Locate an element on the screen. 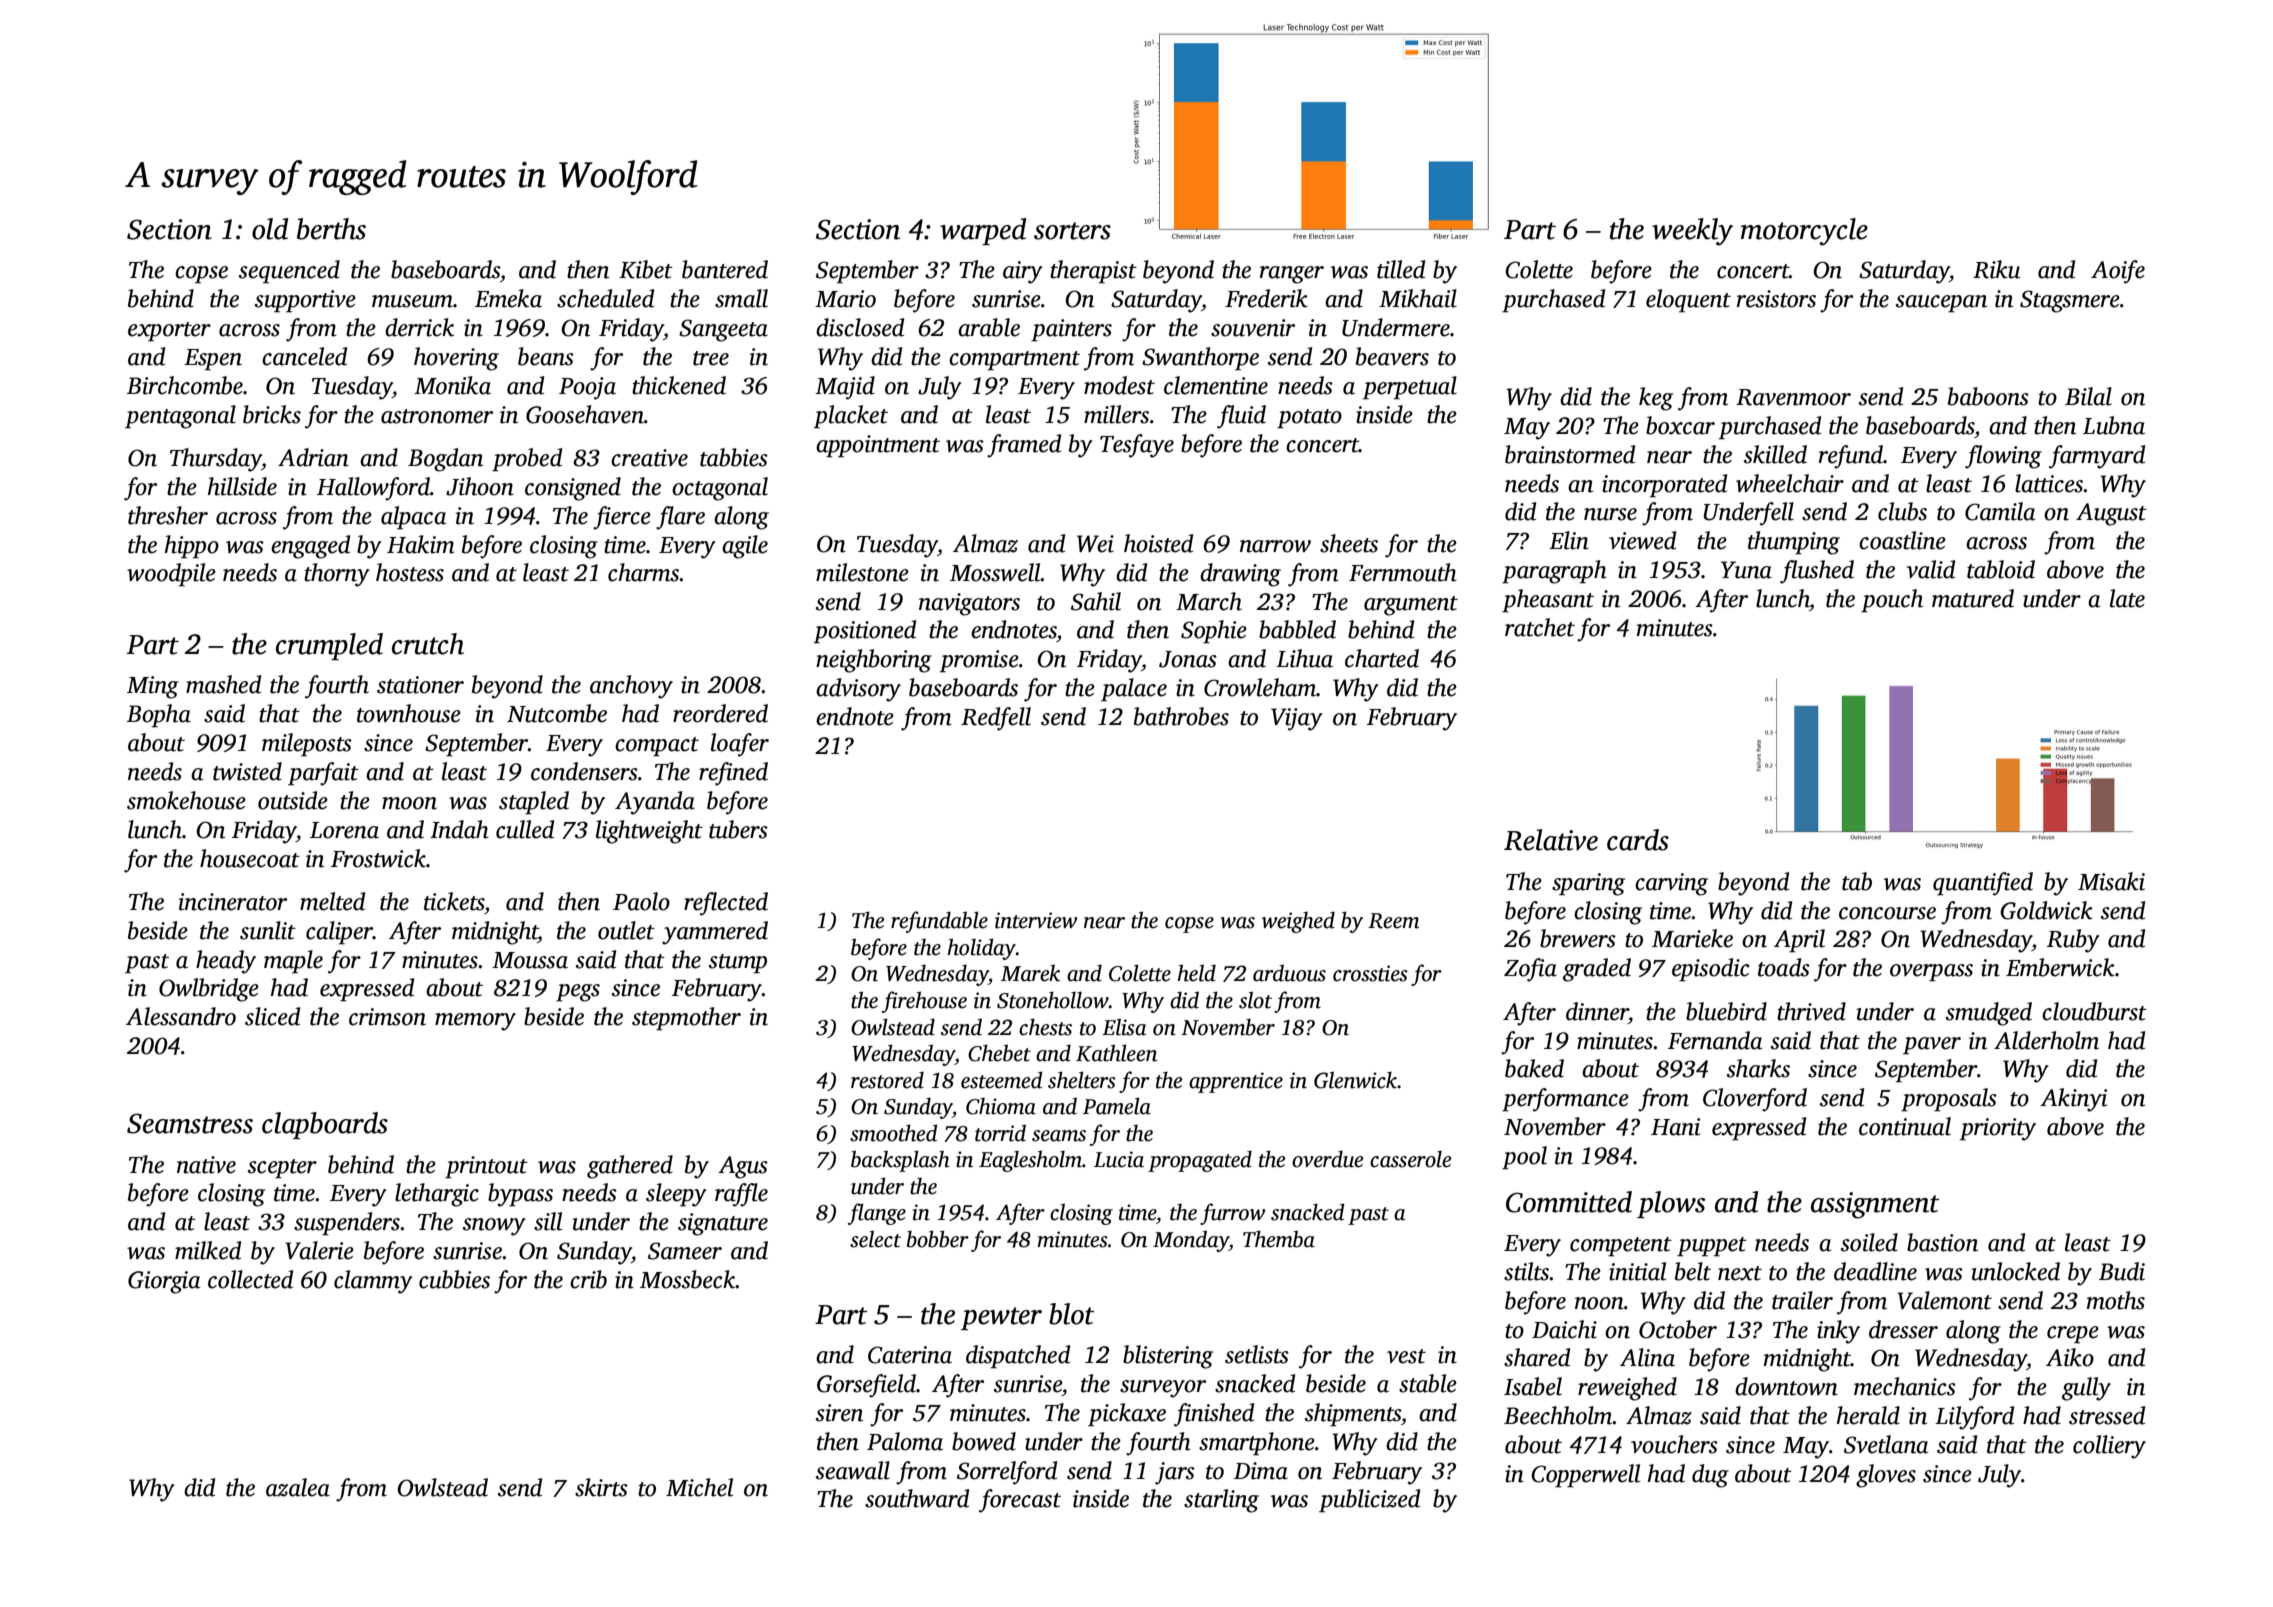 The image size is (2273, 1607). arable is located at coordinates (989, 327).
